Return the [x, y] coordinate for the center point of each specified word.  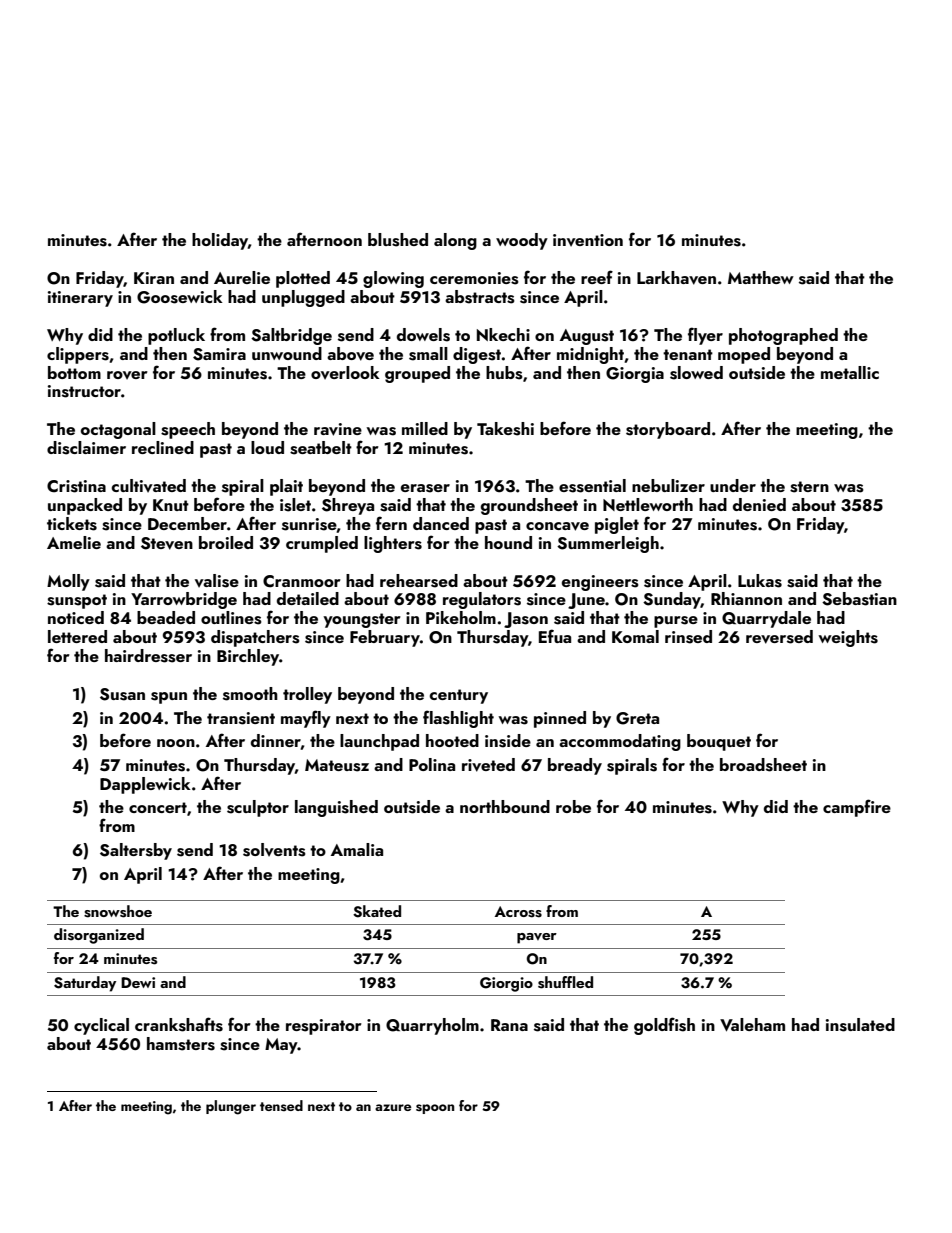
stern [809, 487]
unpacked [85, 506]
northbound [505, 806]
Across [518, 912]
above [350, 354]
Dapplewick [145, 785]
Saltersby [136, 851]
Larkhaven [676, 278]
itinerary [80, 299]
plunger [231, 1107]
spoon [435, 1109]
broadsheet [763, 765]
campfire [857, 808]
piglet [617, 525]
